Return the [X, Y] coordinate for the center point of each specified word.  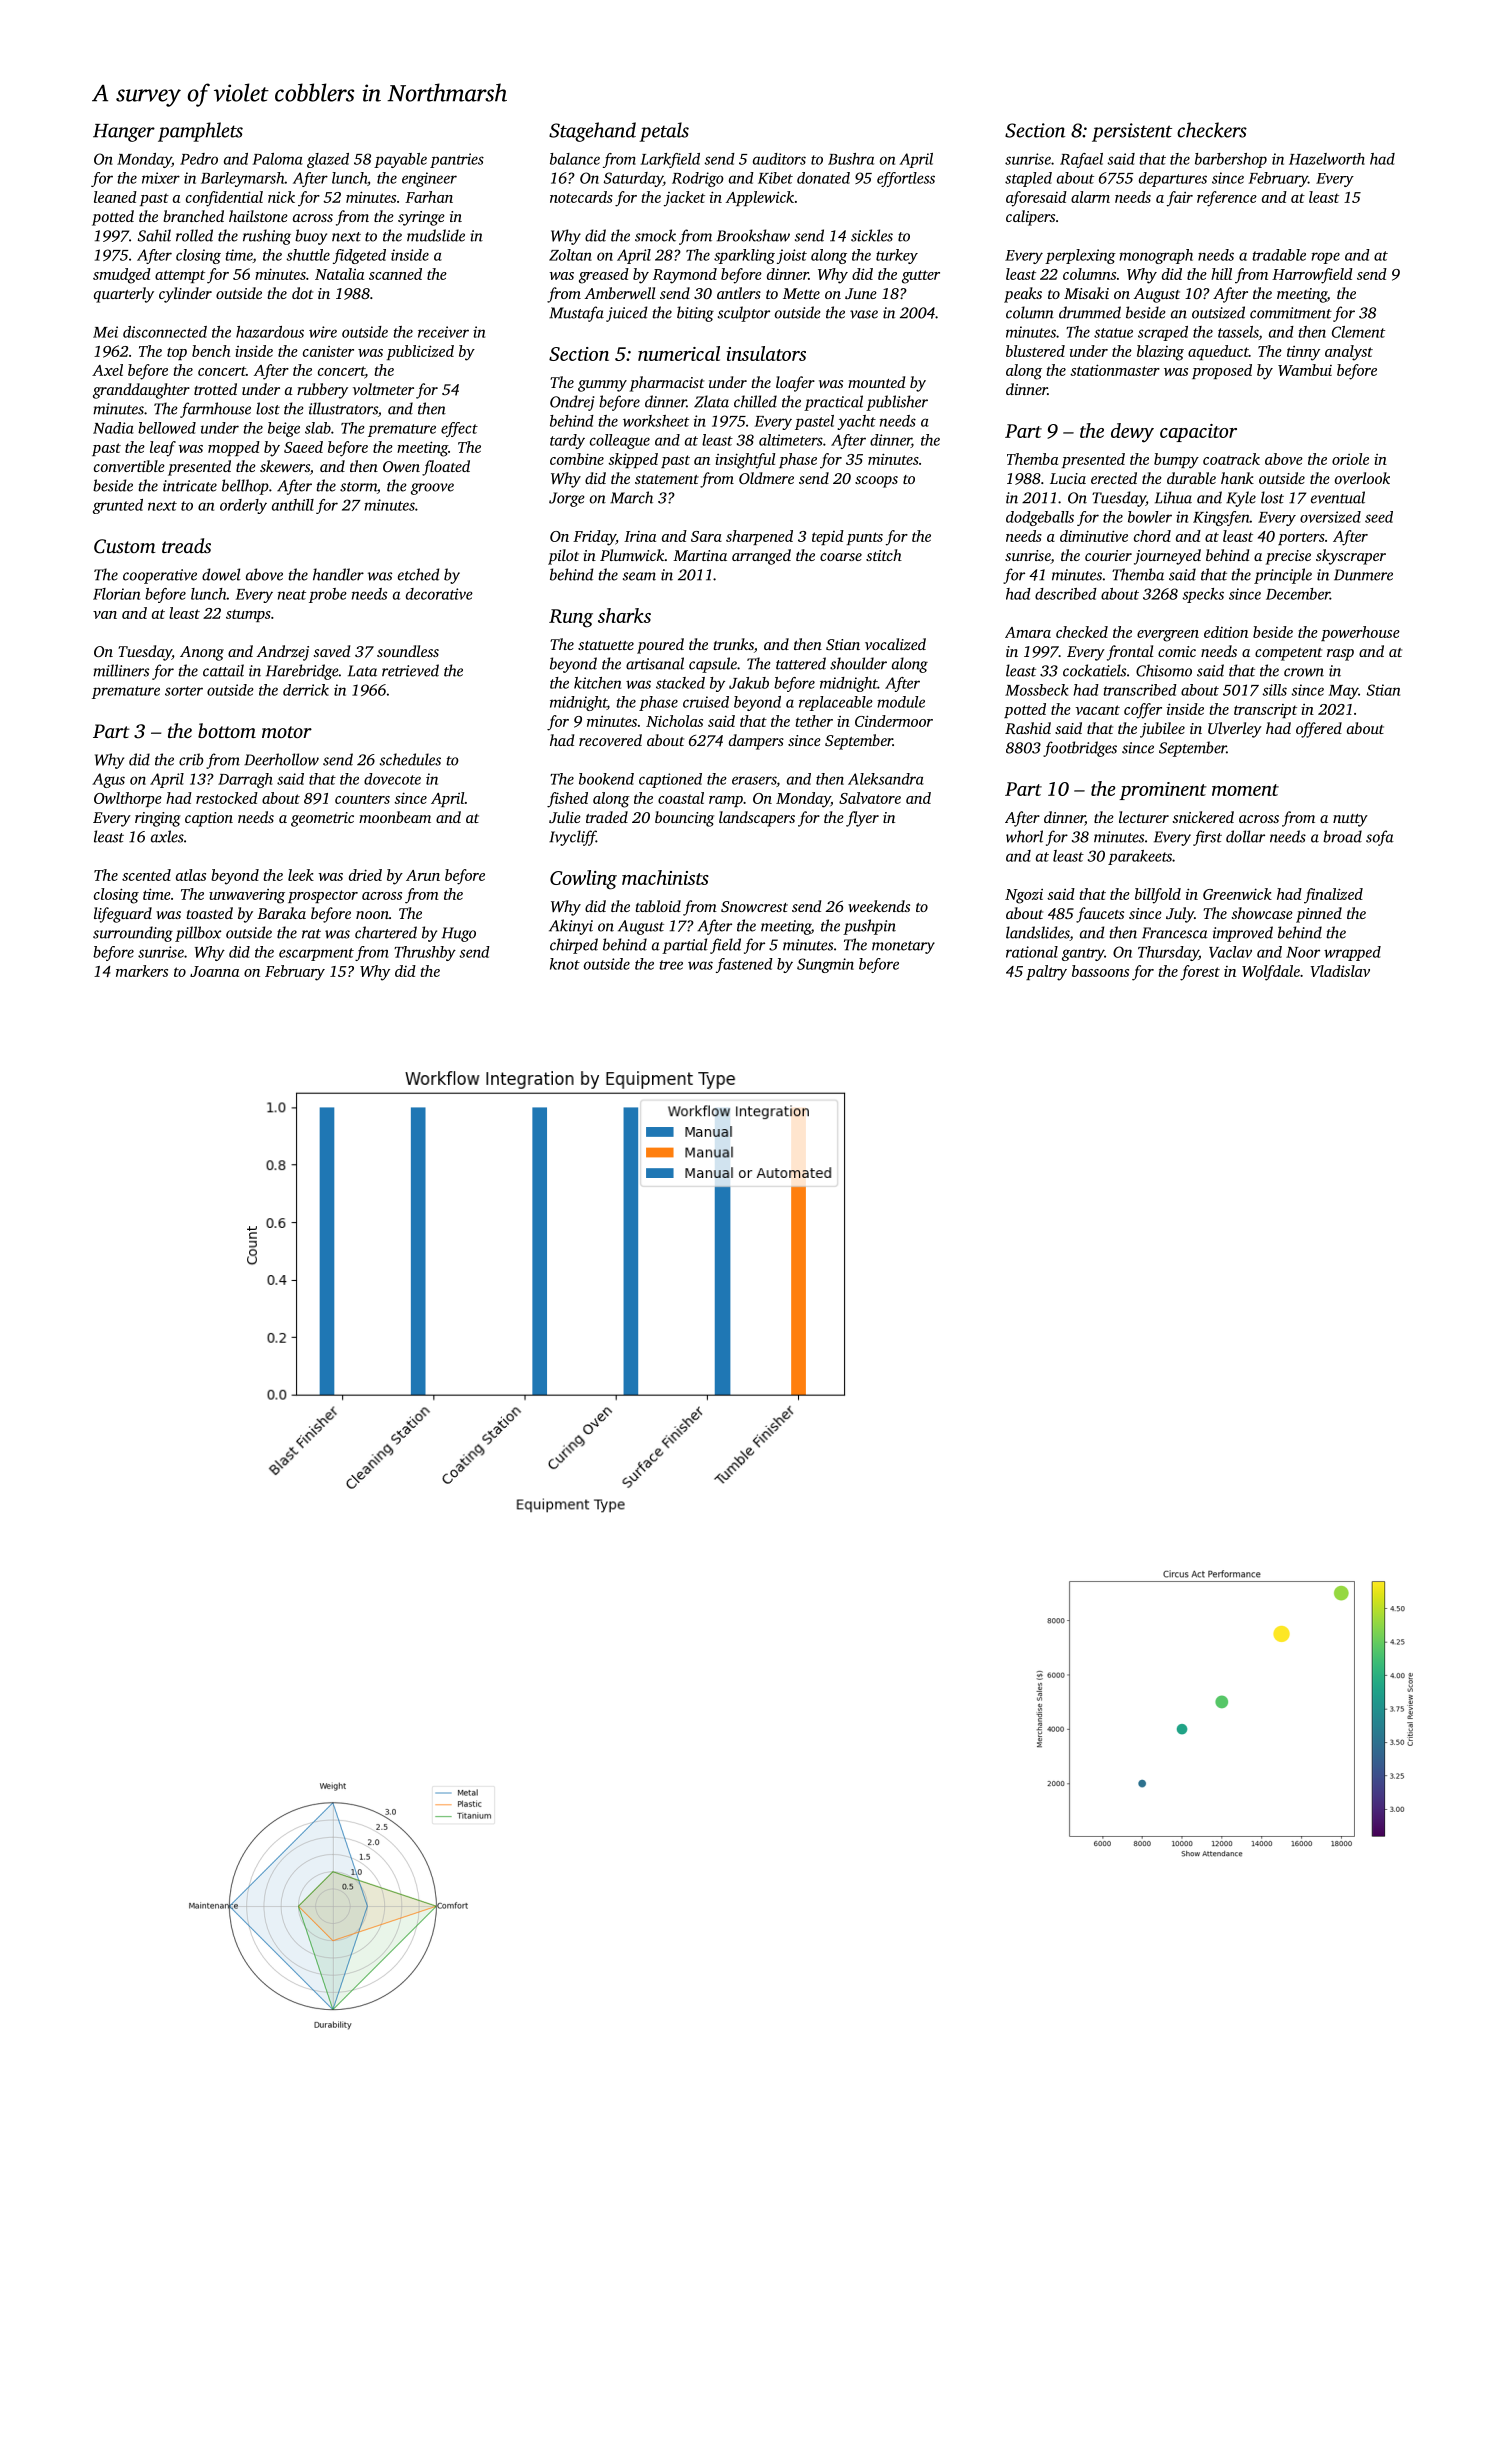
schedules [410, 759]
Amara [1028, 632]
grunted [118, 506]
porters [1301, 538]
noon [372, 915]
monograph [1156, 256]
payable [400, 160]
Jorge [567, 499]
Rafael [1081, 160]
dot [302, 293]
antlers [739, 293]
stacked [680, 683]
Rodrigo [698, 179]
